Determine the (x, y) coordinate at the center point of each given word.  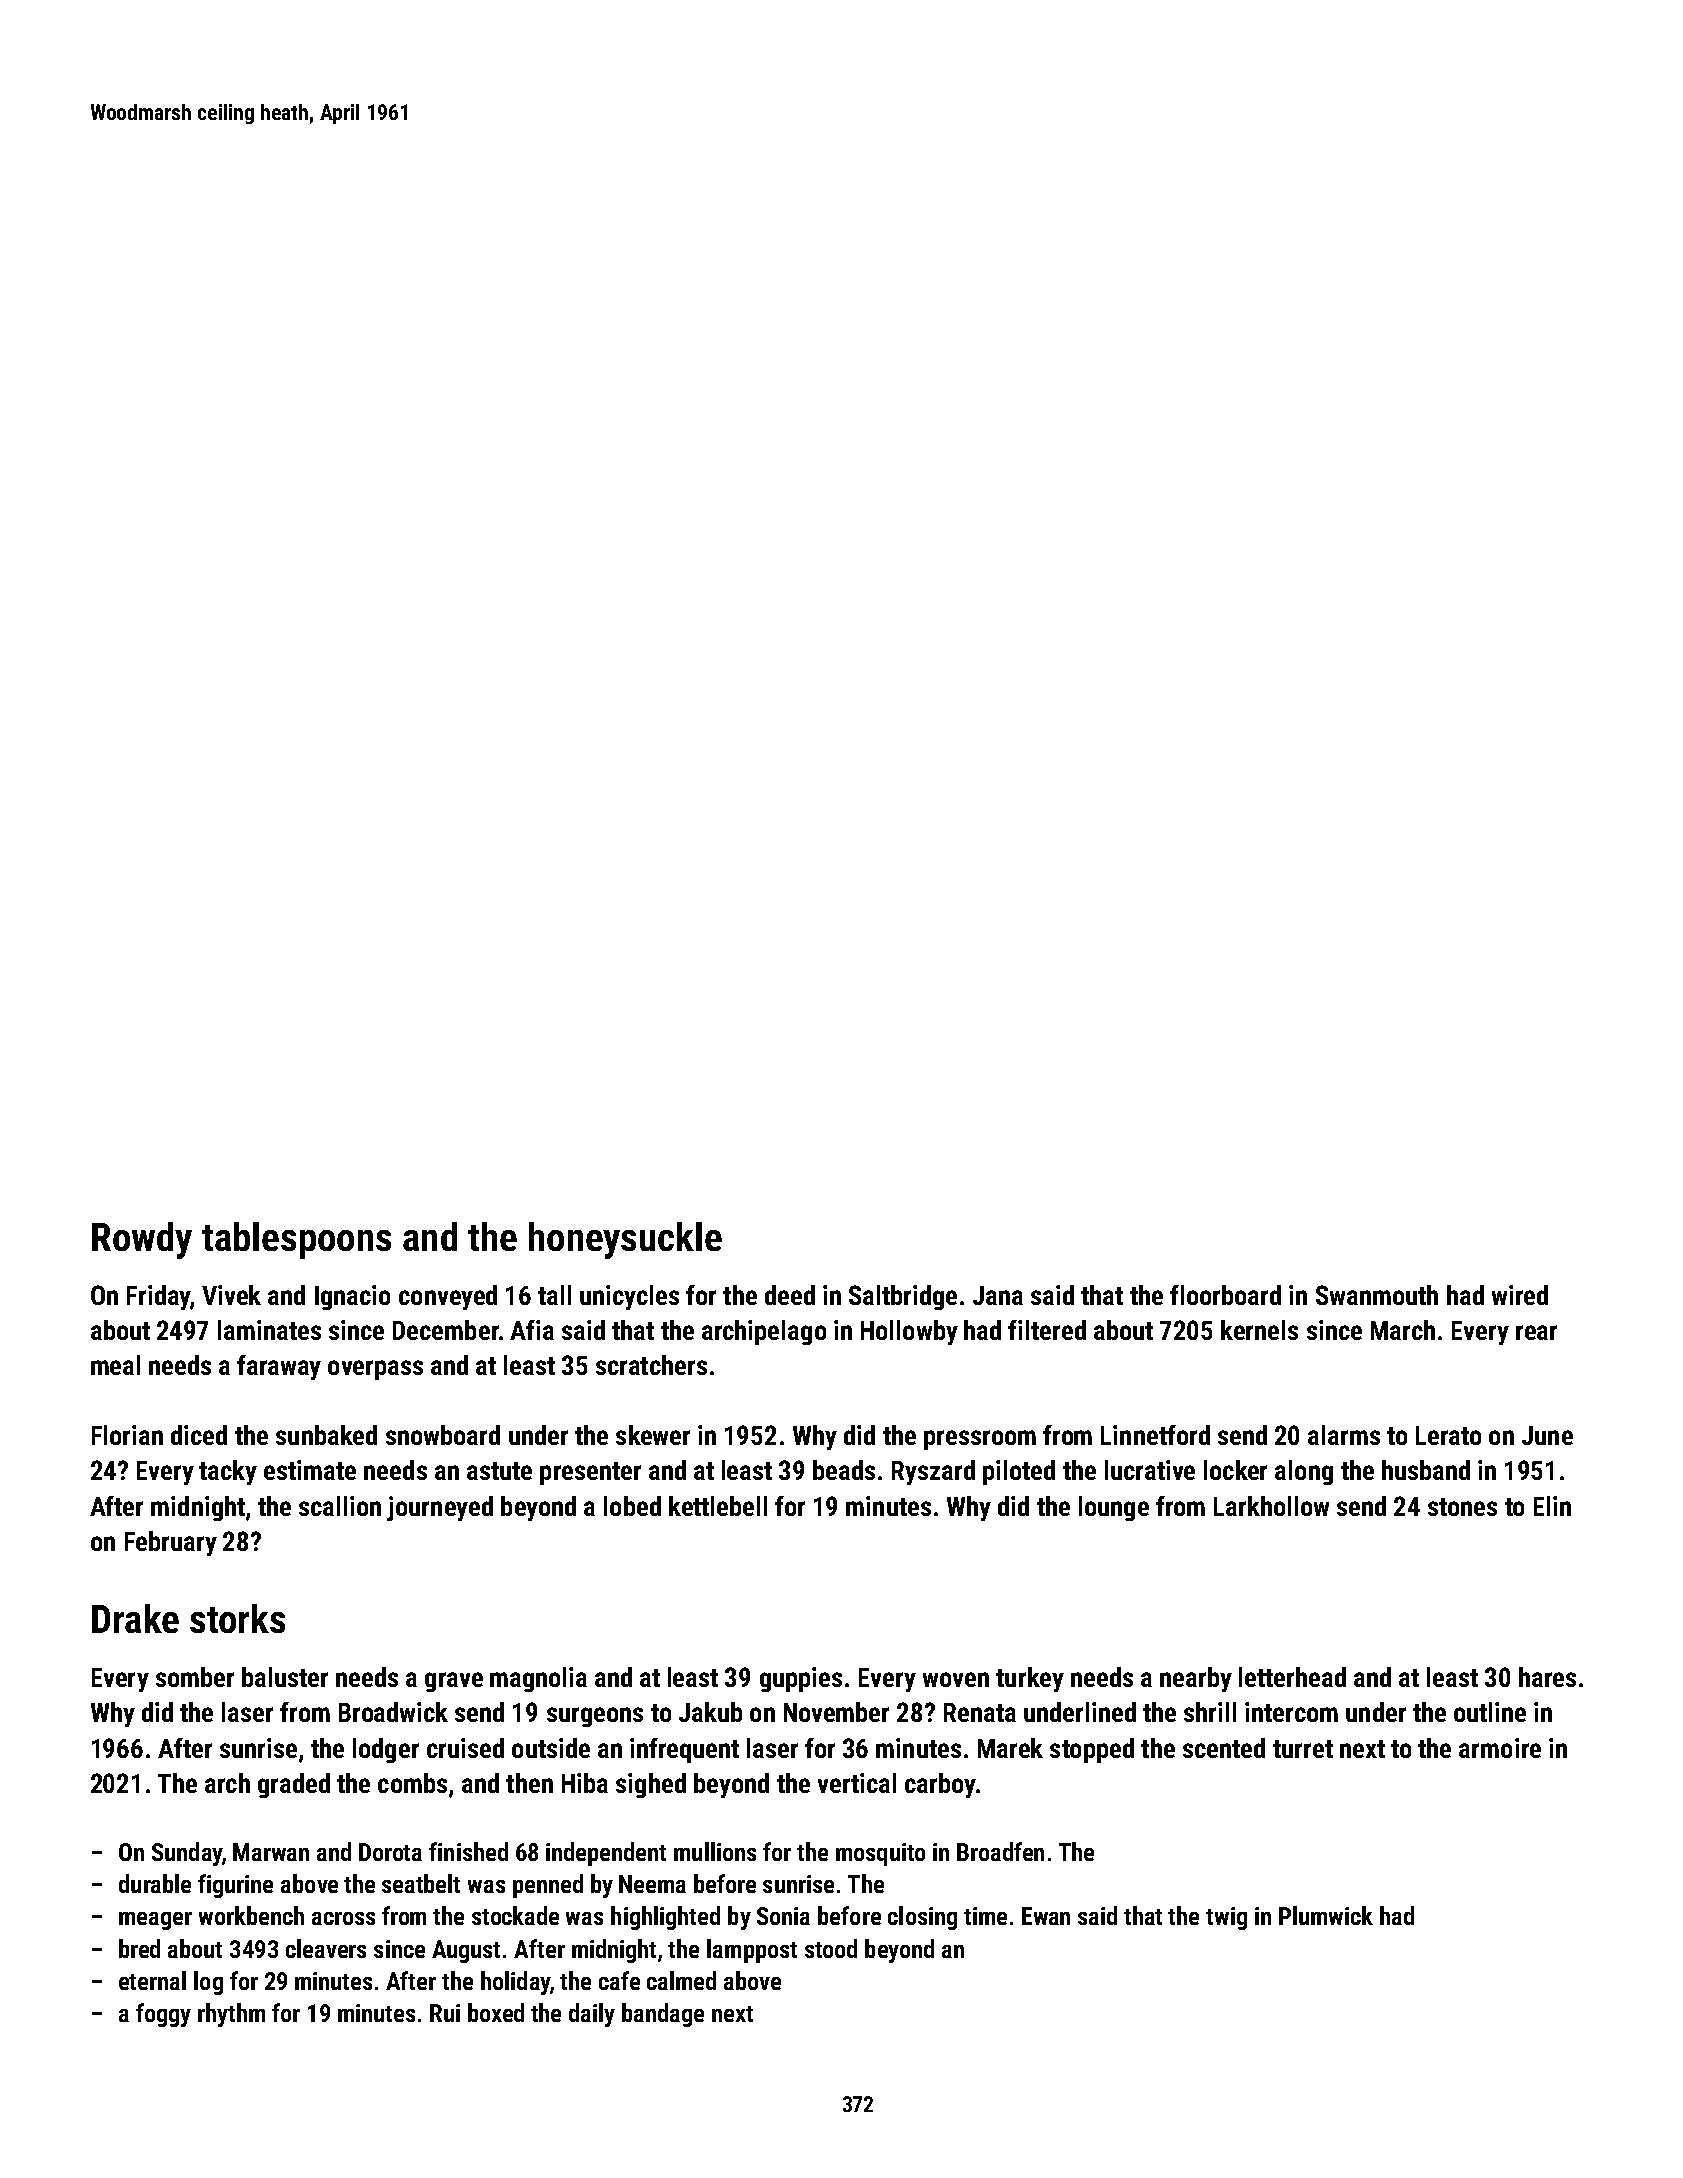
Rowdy (142, 1240)
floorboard (1225, 1295)
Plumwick (1326, 1915)
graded (294, 1785)
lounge (1114, 1508)
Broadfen (1000, 1851)
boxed (496, 2012)
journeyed (440, 1508)
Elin (1552, 1506)
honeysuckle (625, 1240)
